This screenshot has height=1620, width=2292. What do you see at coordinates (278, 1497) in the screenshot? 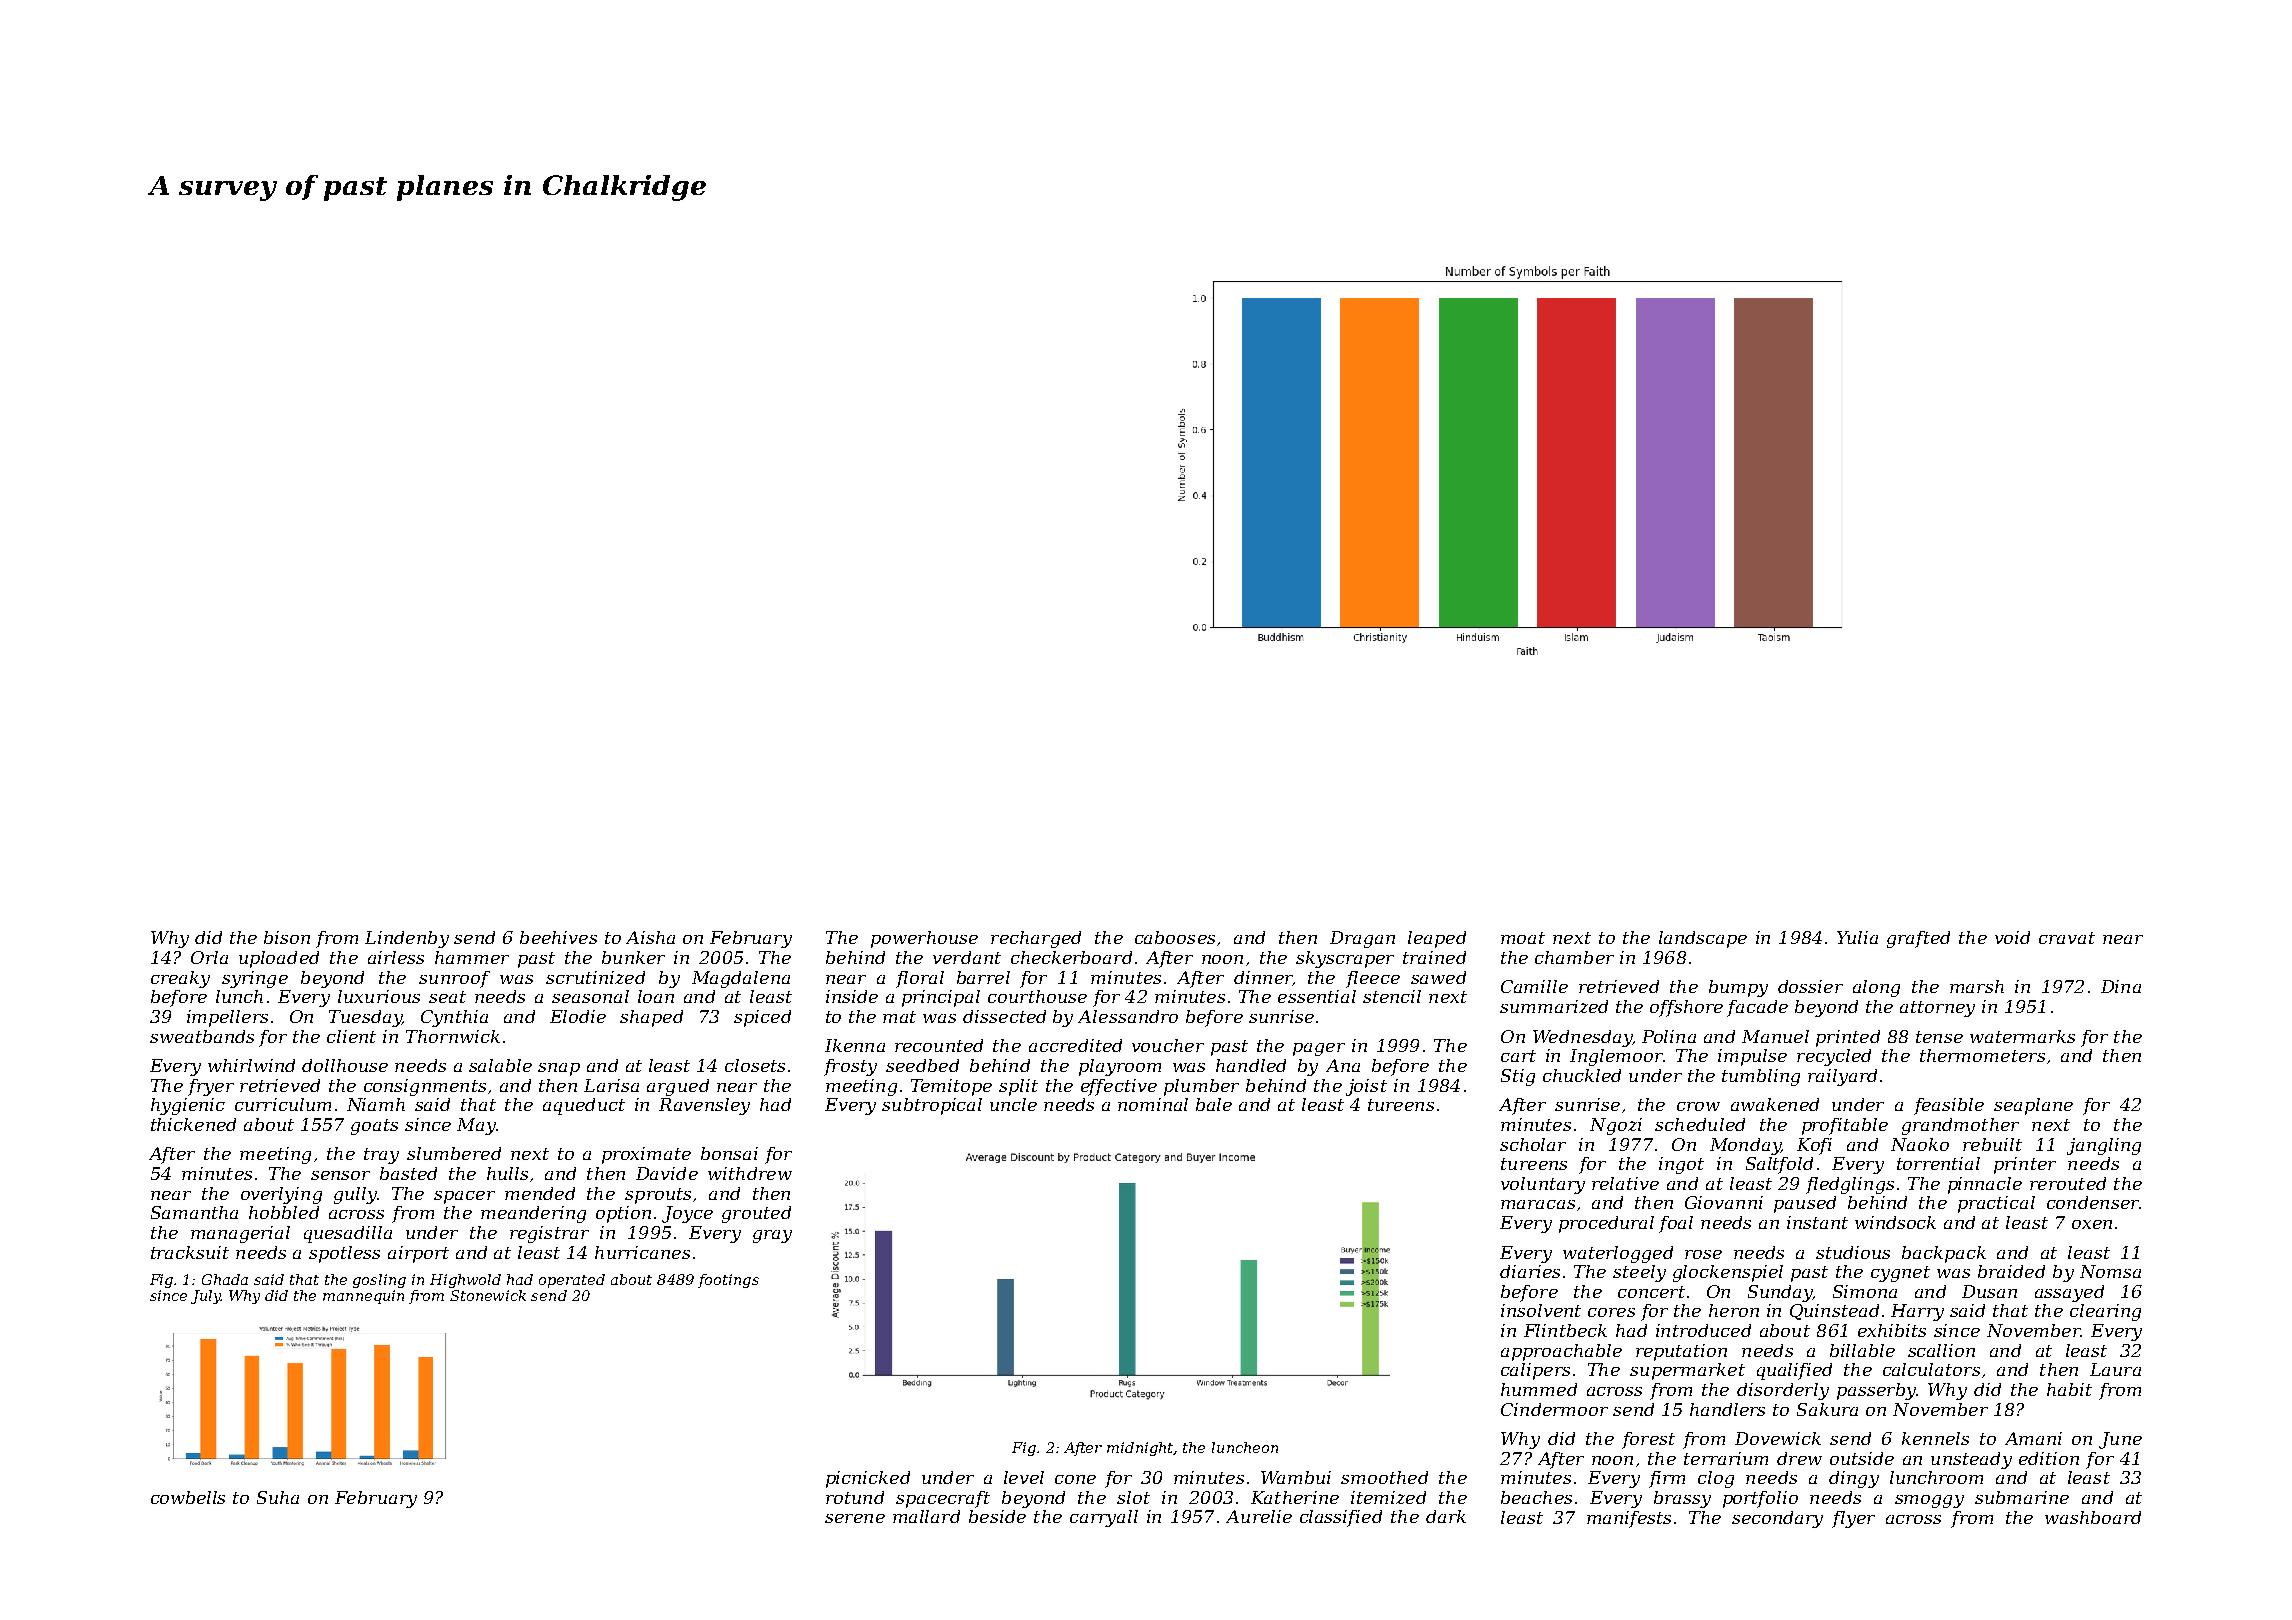
I see `Suha` at bounding box center [278, 1497].
